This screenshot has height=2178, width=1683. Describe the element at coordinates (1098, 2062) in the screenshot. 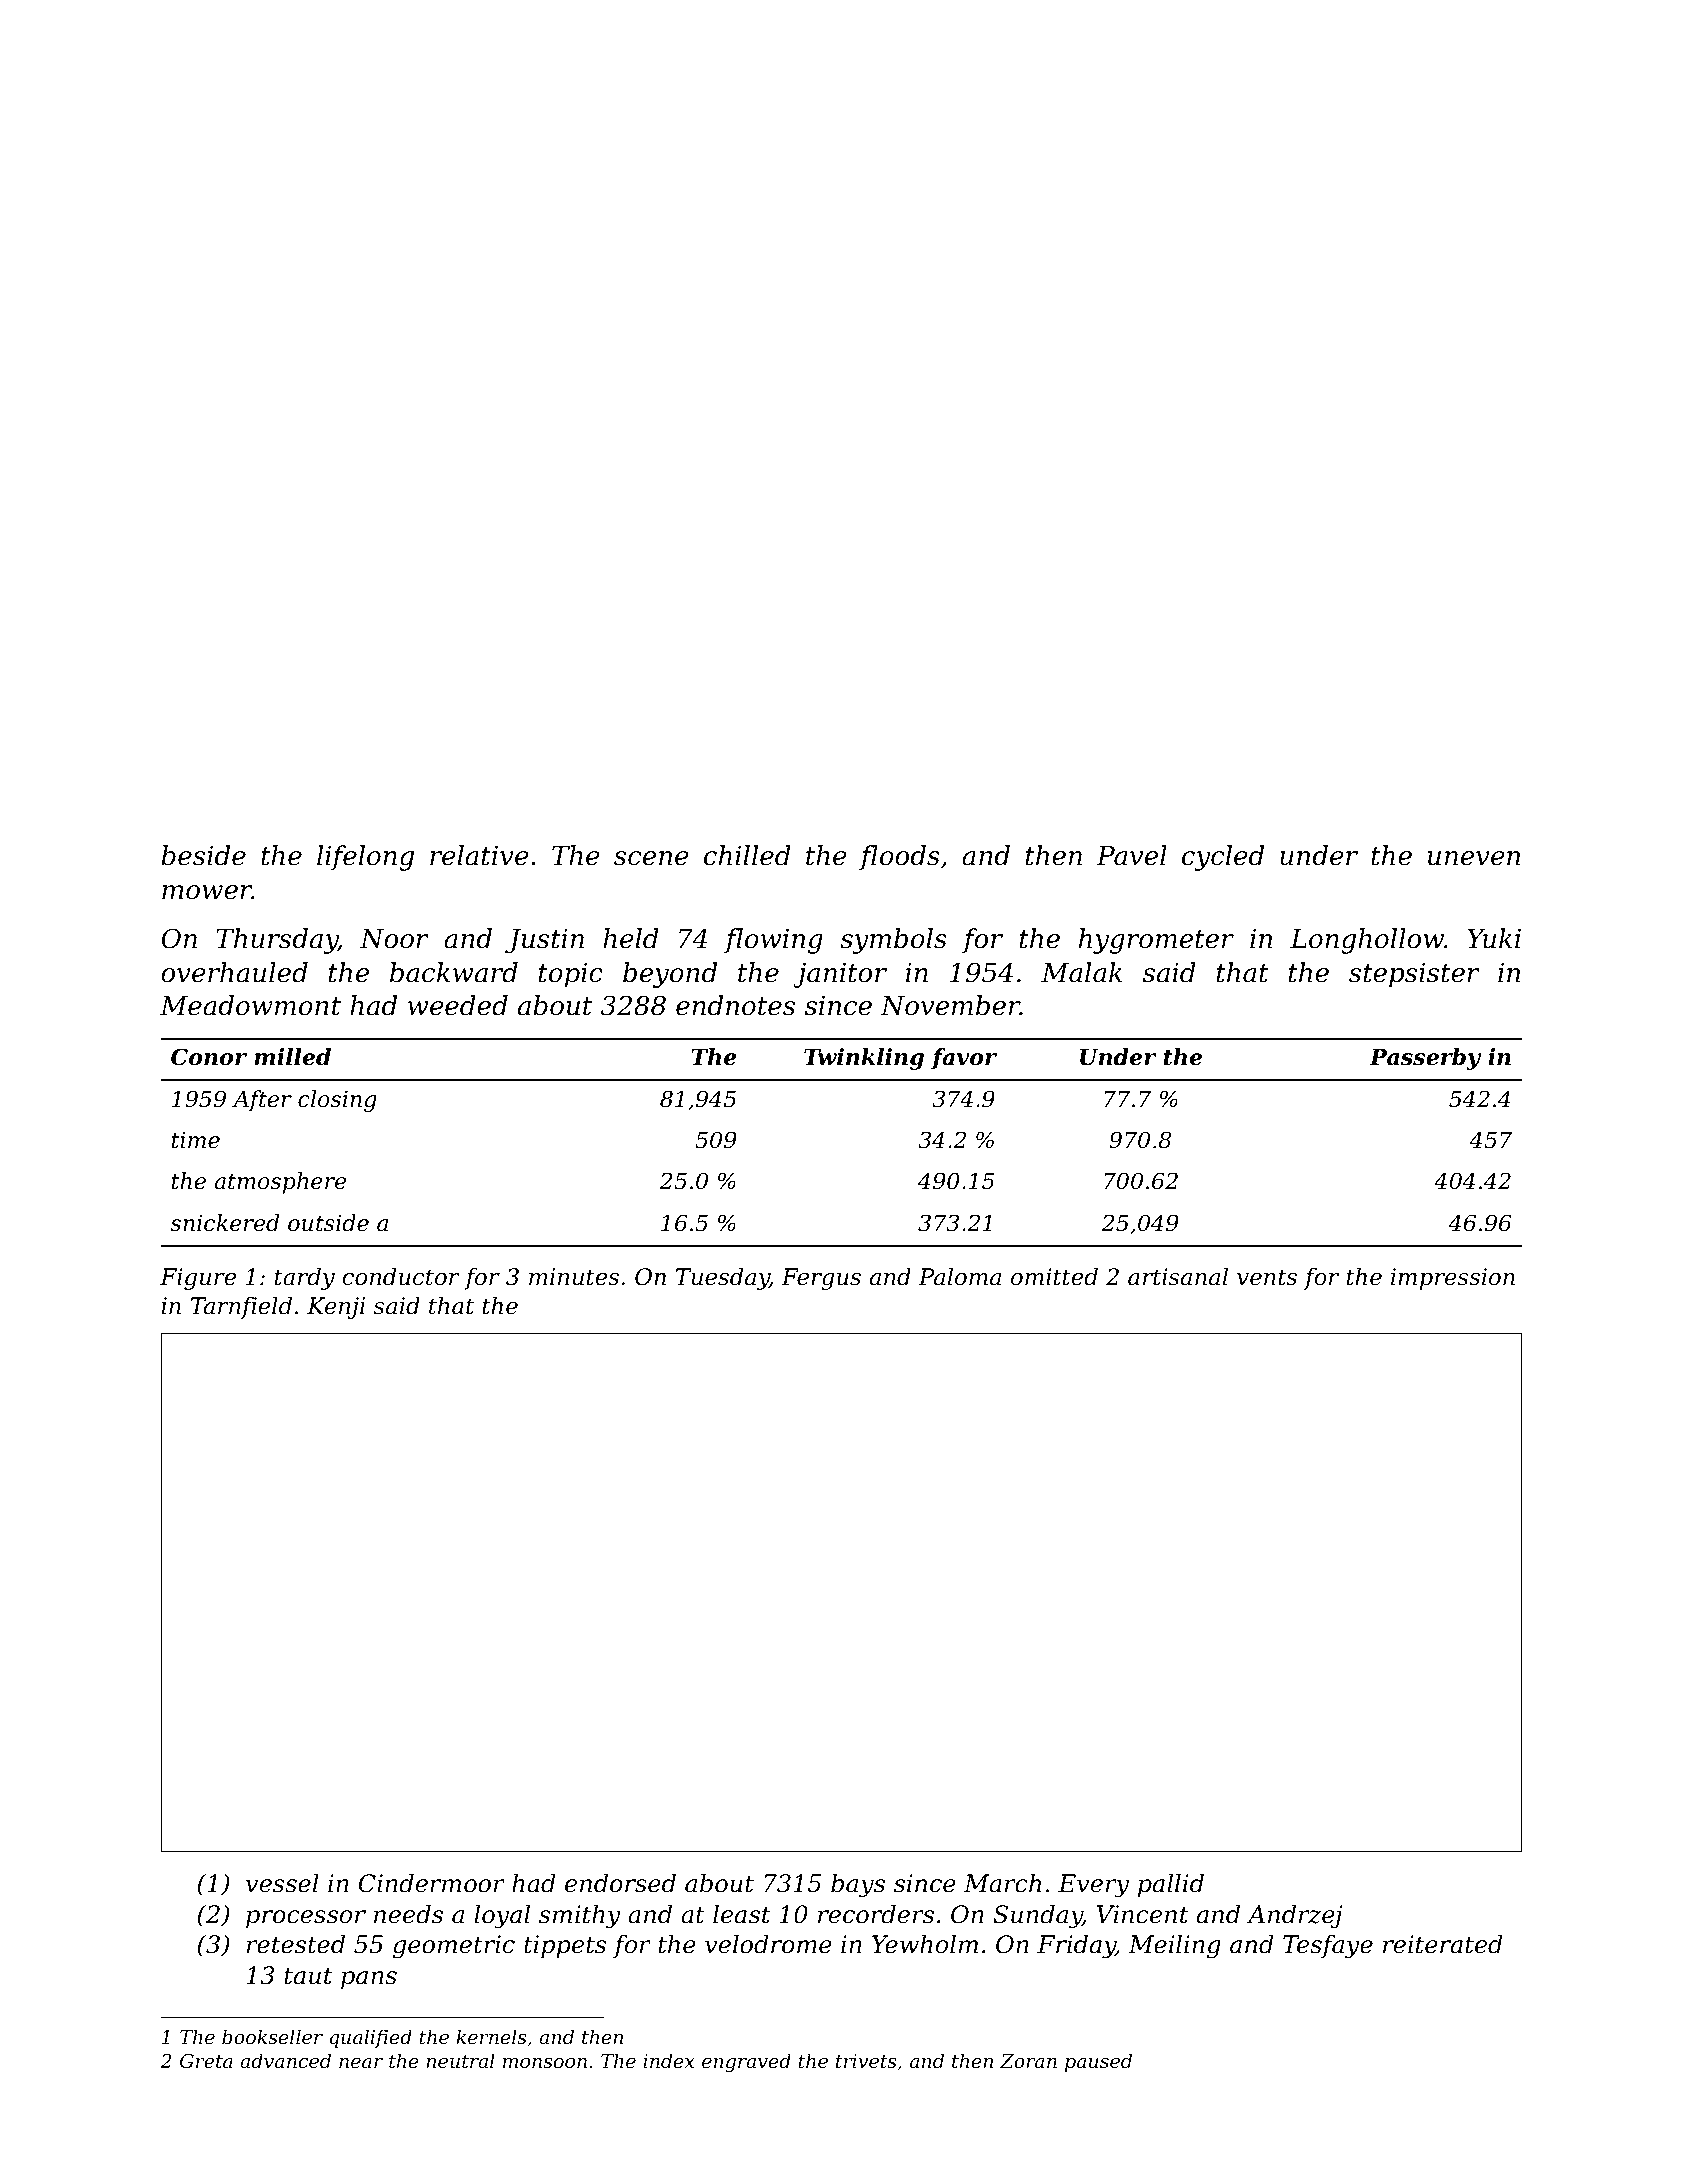

I see `paused` at that location.
